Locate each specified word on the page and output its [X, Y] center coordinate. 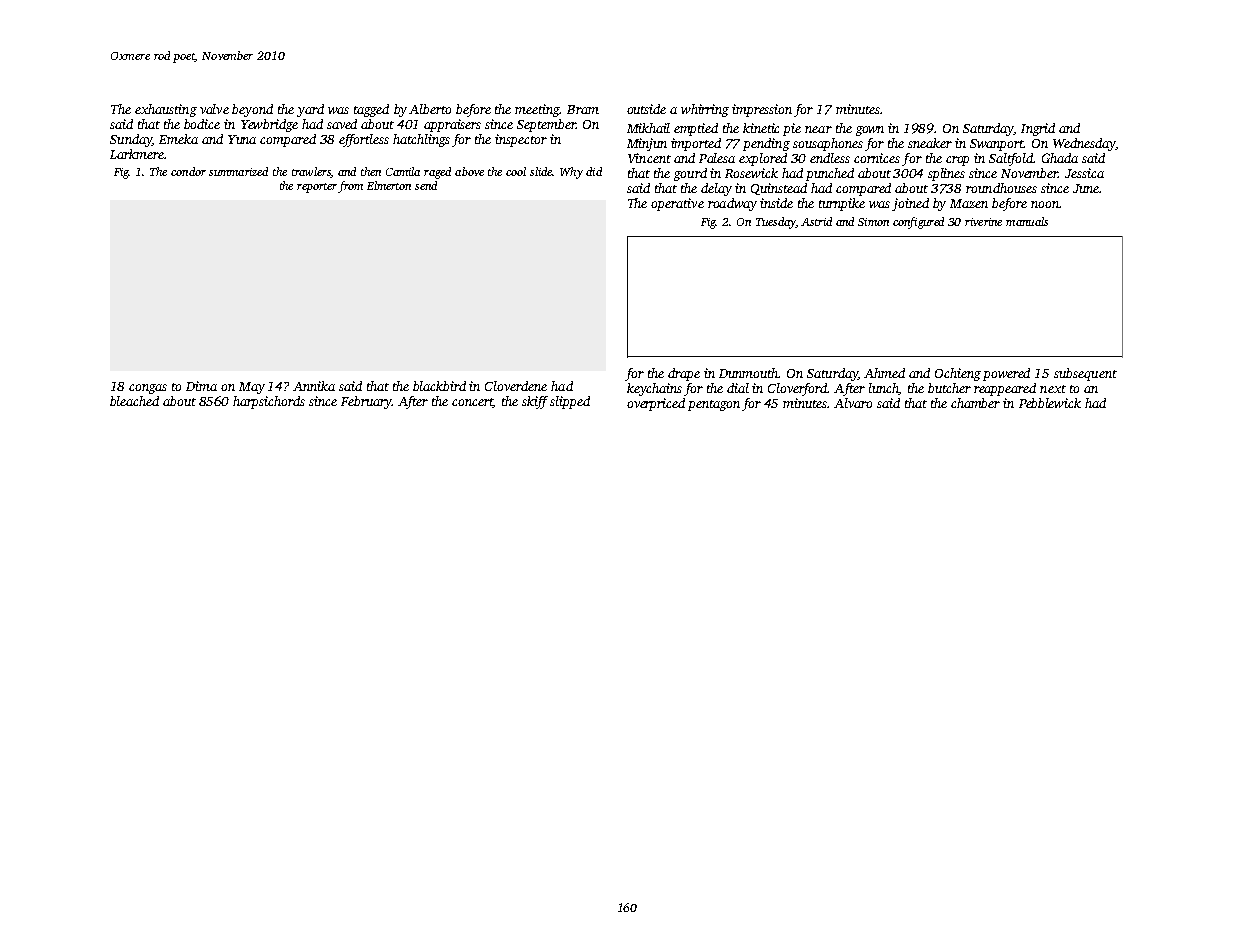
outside [646, 109]
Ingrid [1038, 129]
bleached [134, 401]
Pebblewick [1050, 403]
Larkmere [137, 154]
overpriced [656, 404]
